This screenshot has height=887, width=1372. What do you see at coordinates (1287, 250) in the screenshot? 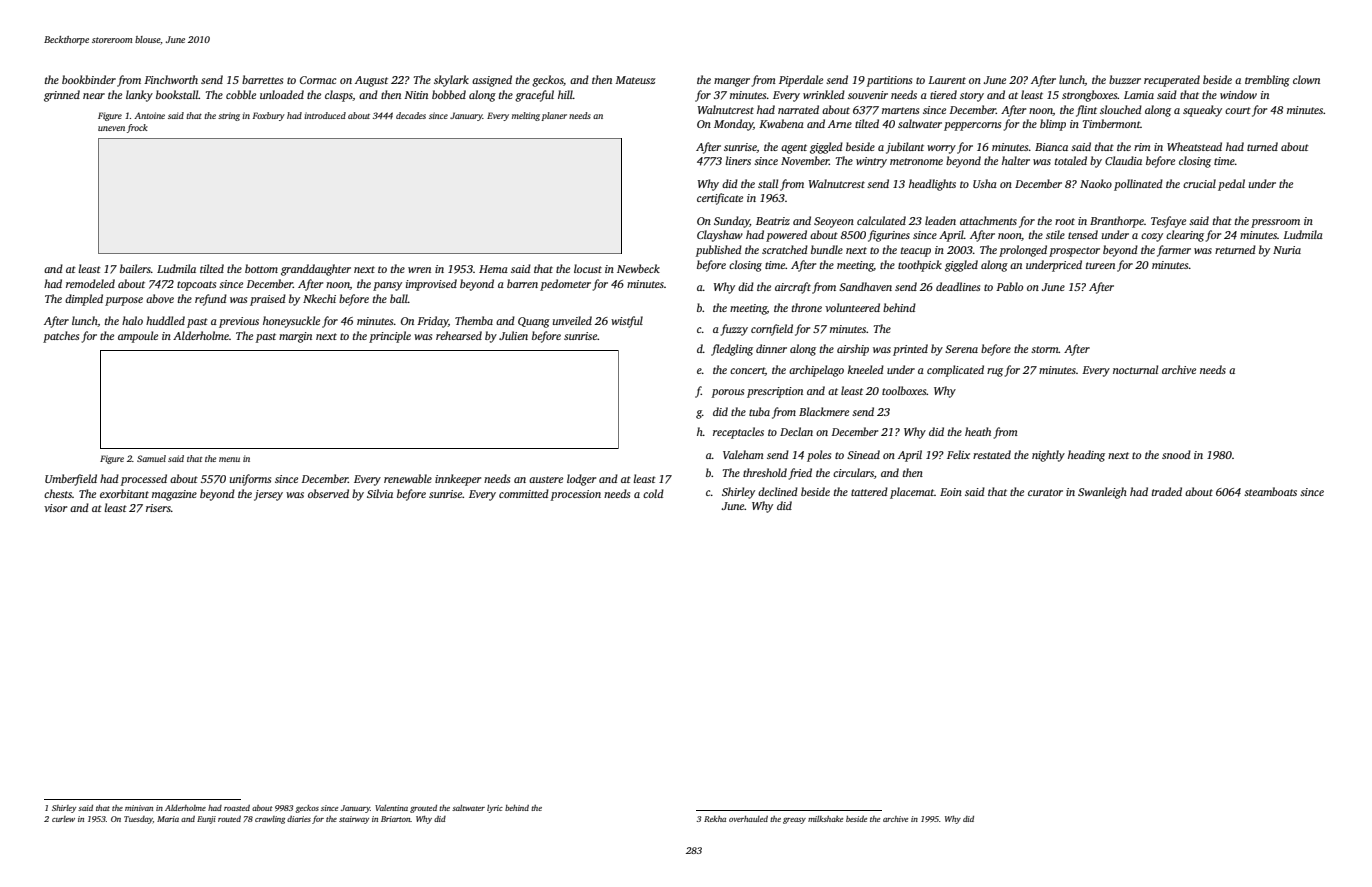
I see `Nuria` at bounding box center [1287, 250].
